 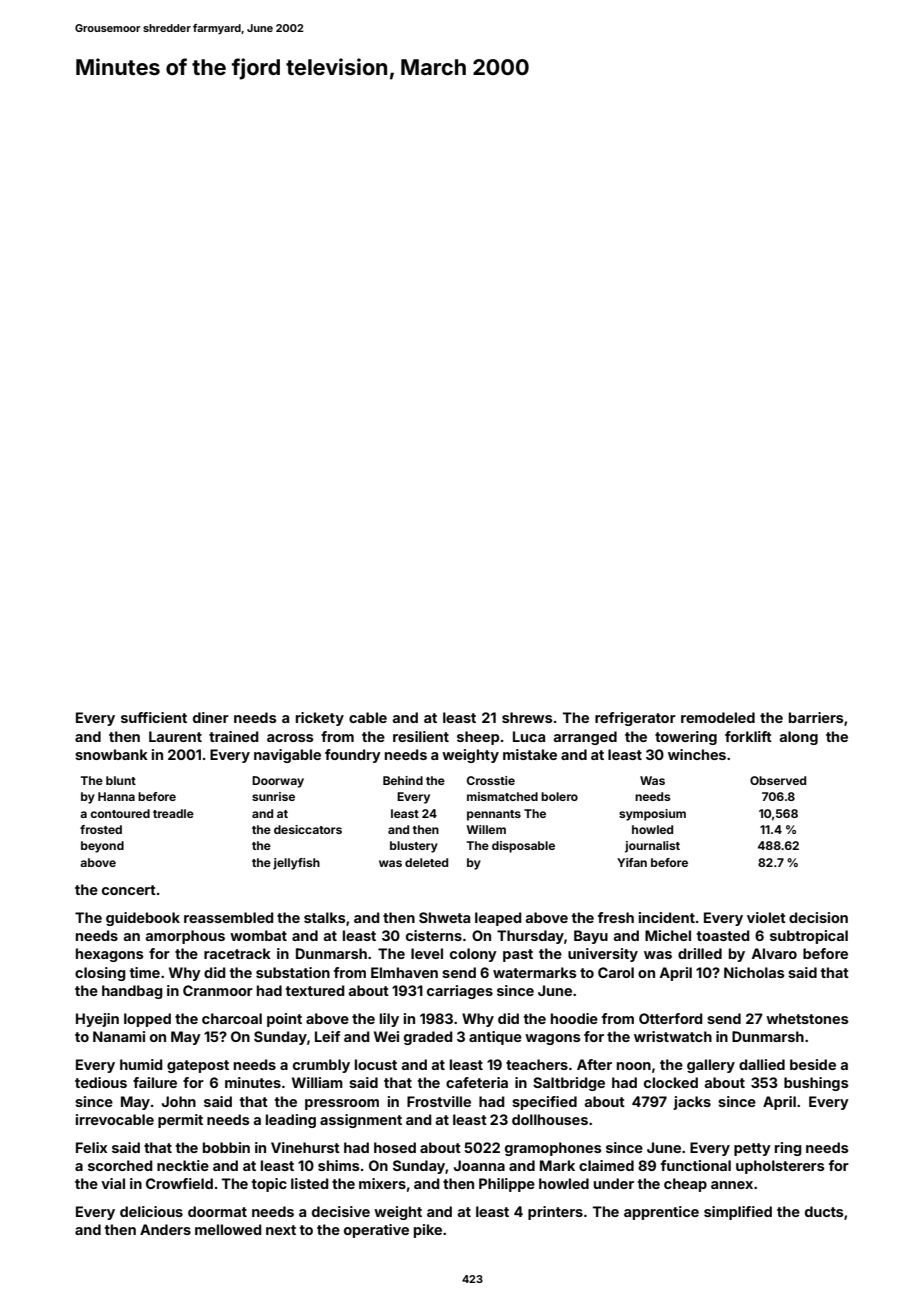 What do you see at coordinates (120, 1165) in the document?
I see `scorched` at bounding box center [120, 1165].
